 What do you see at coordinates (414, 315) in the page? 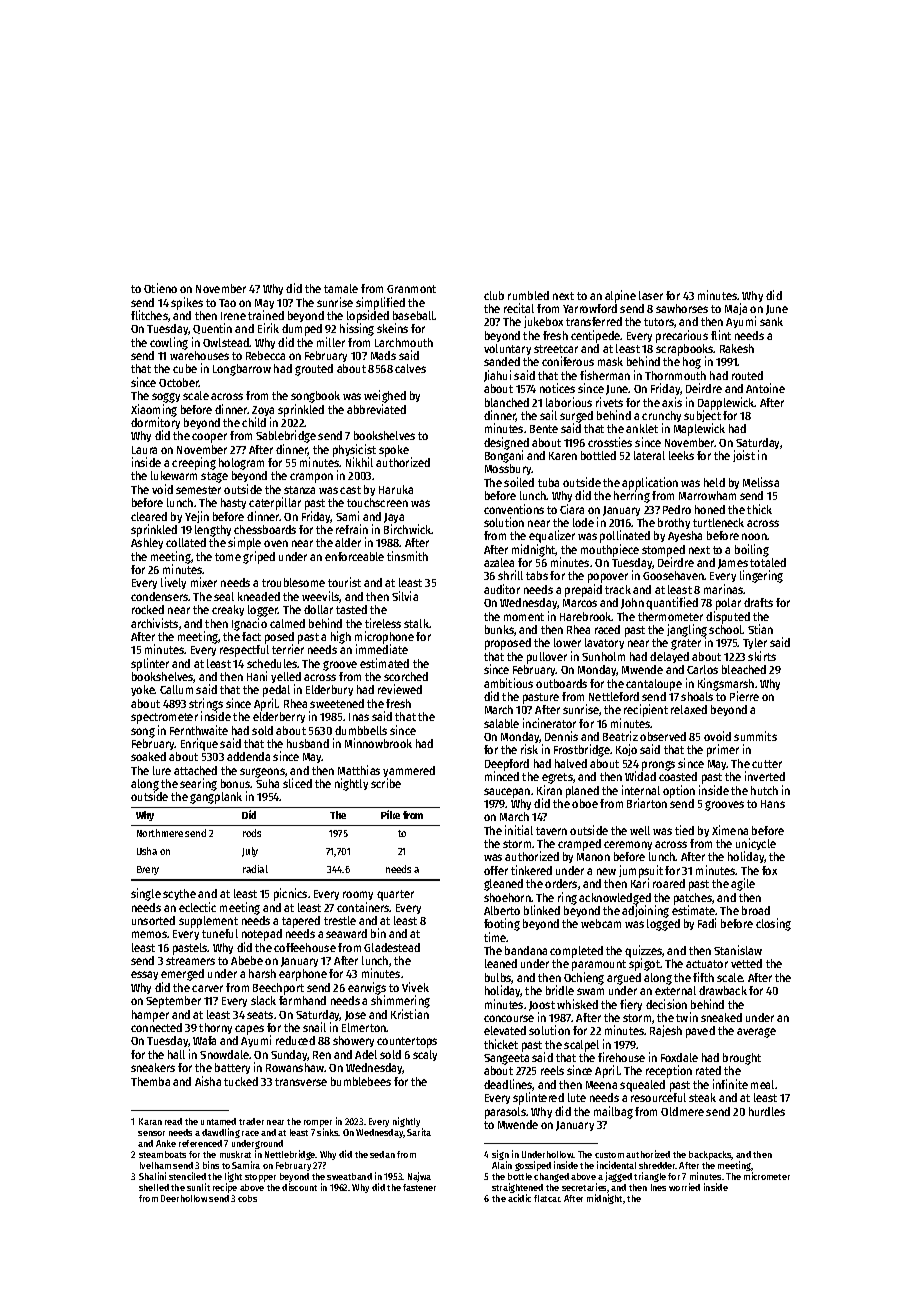
I see `baseball` at bounding box center [414, 315].
